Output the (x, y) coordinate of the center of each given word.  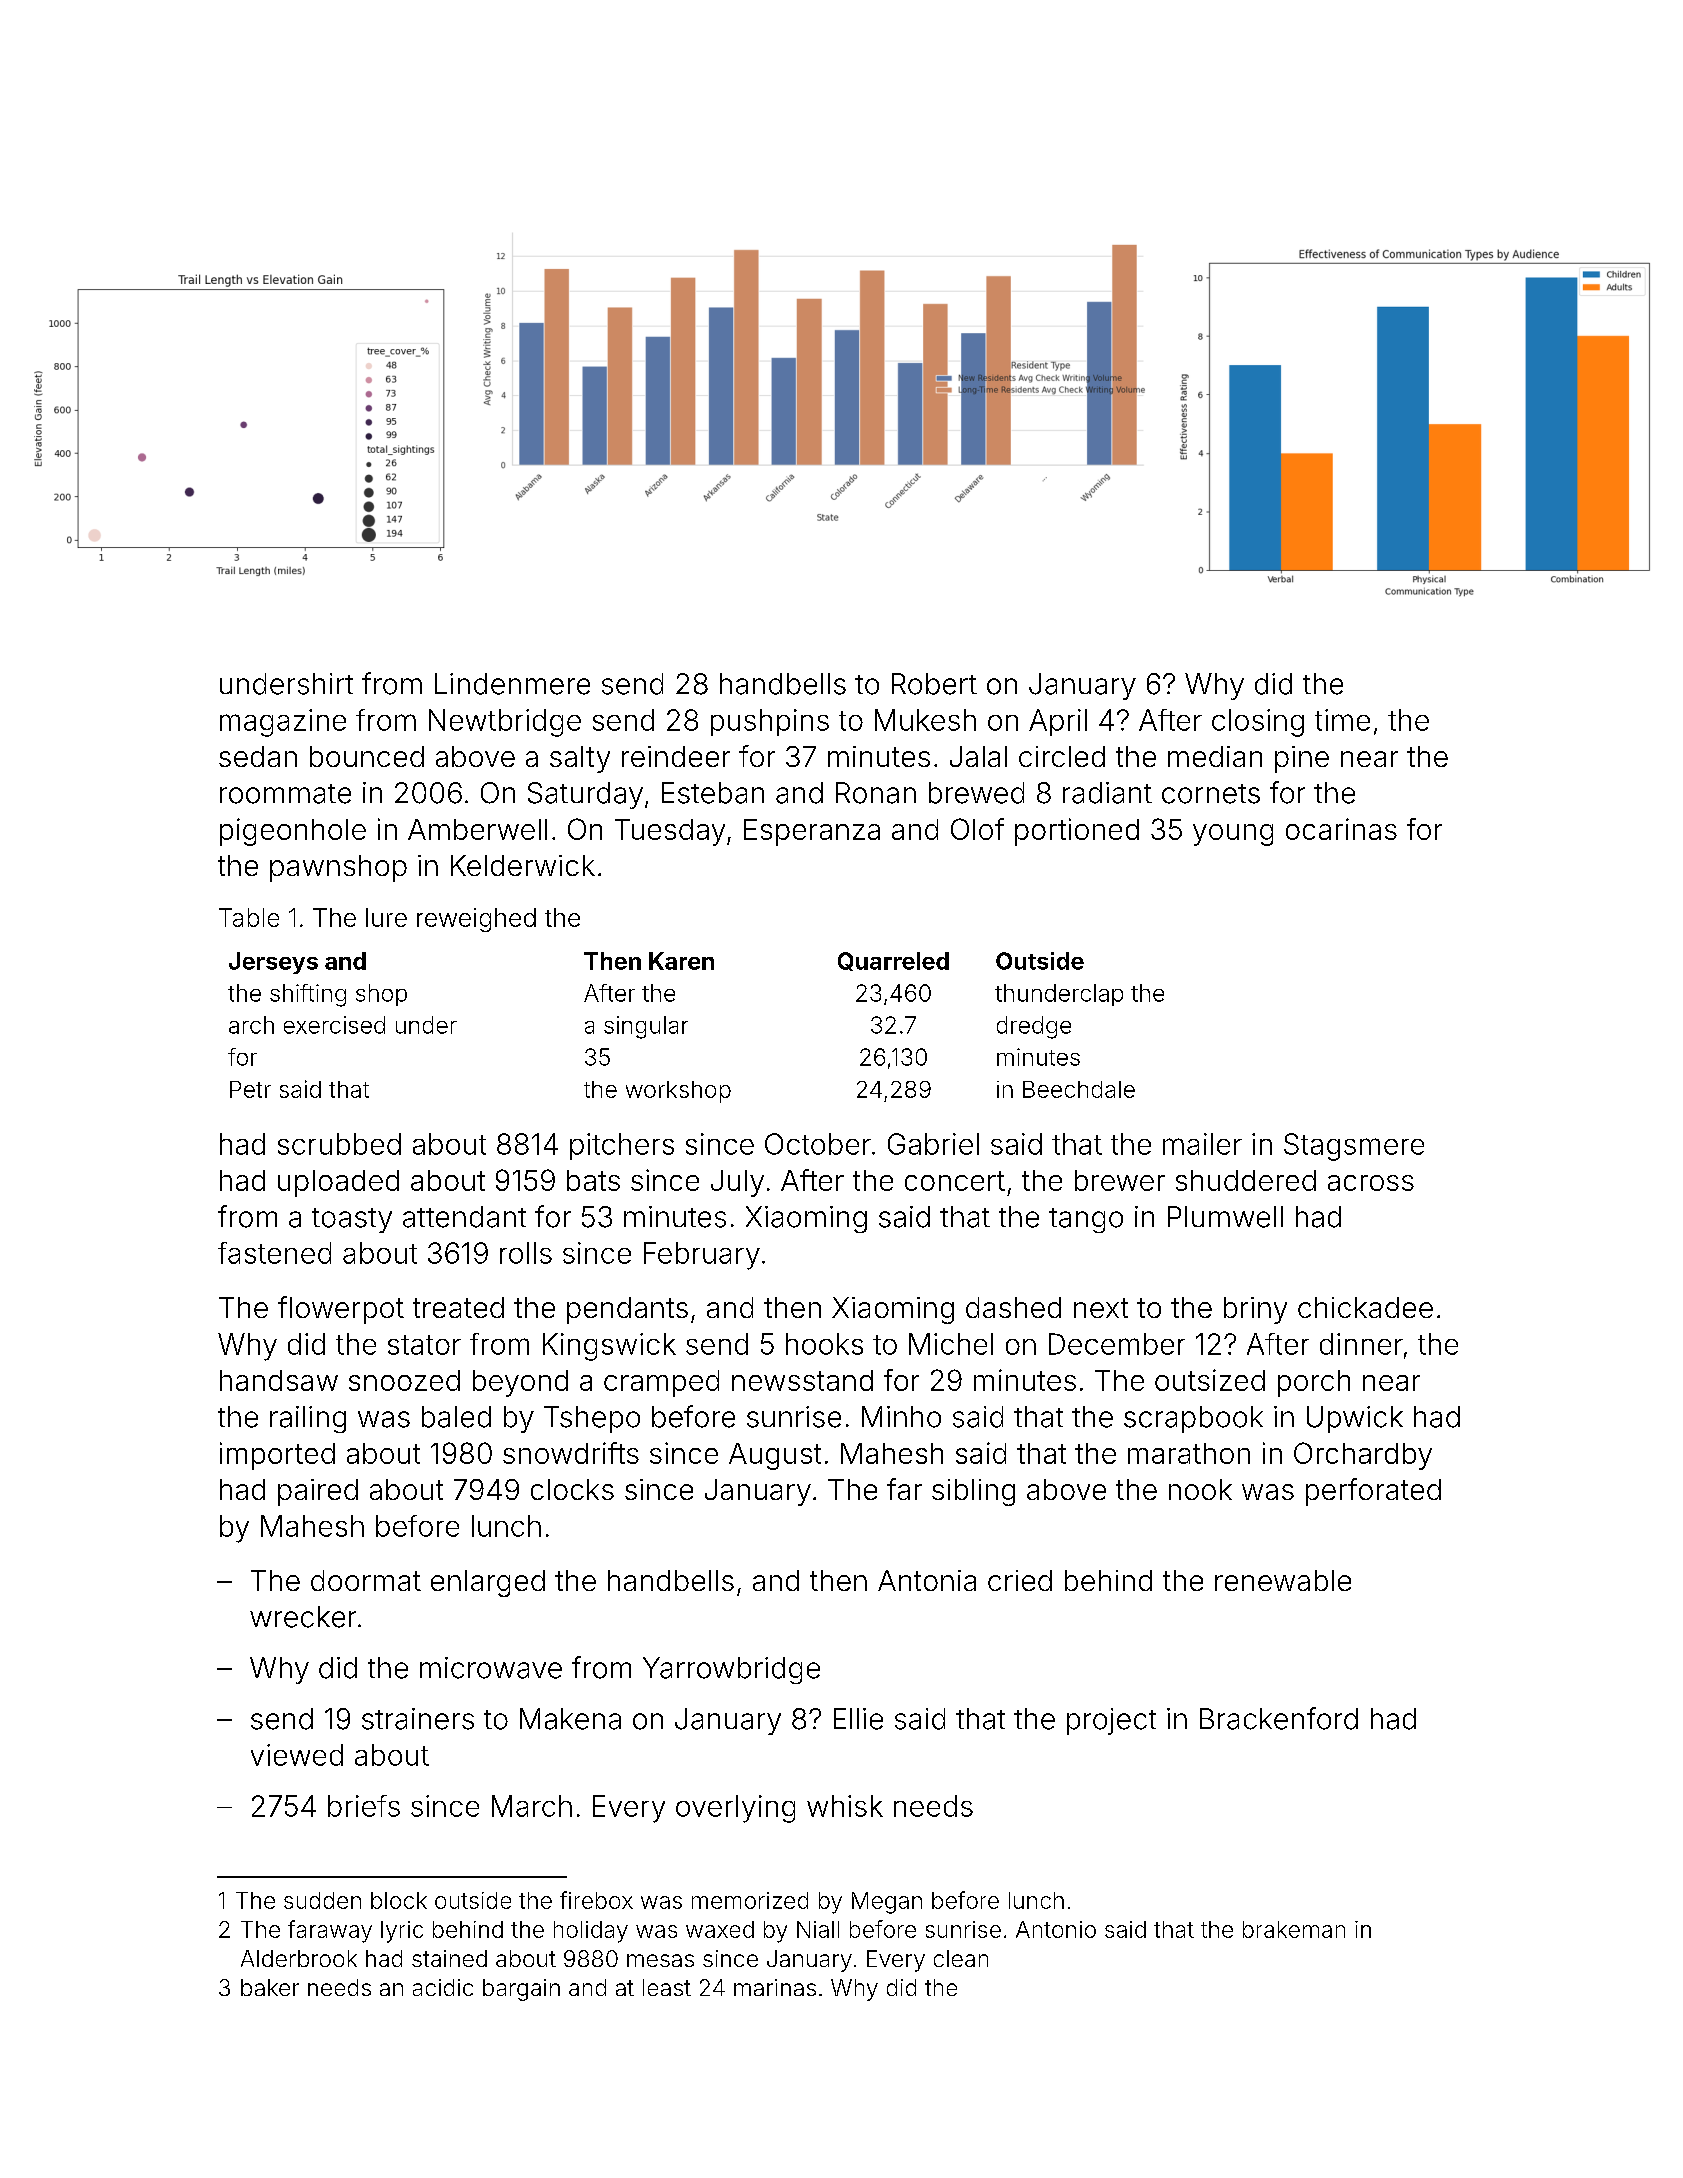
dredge (1034, 1027)
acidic (443, 1987)
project (1111, 1721)
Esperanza (812, 832)
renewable (1283, 1580)
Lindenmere (512, 684)
